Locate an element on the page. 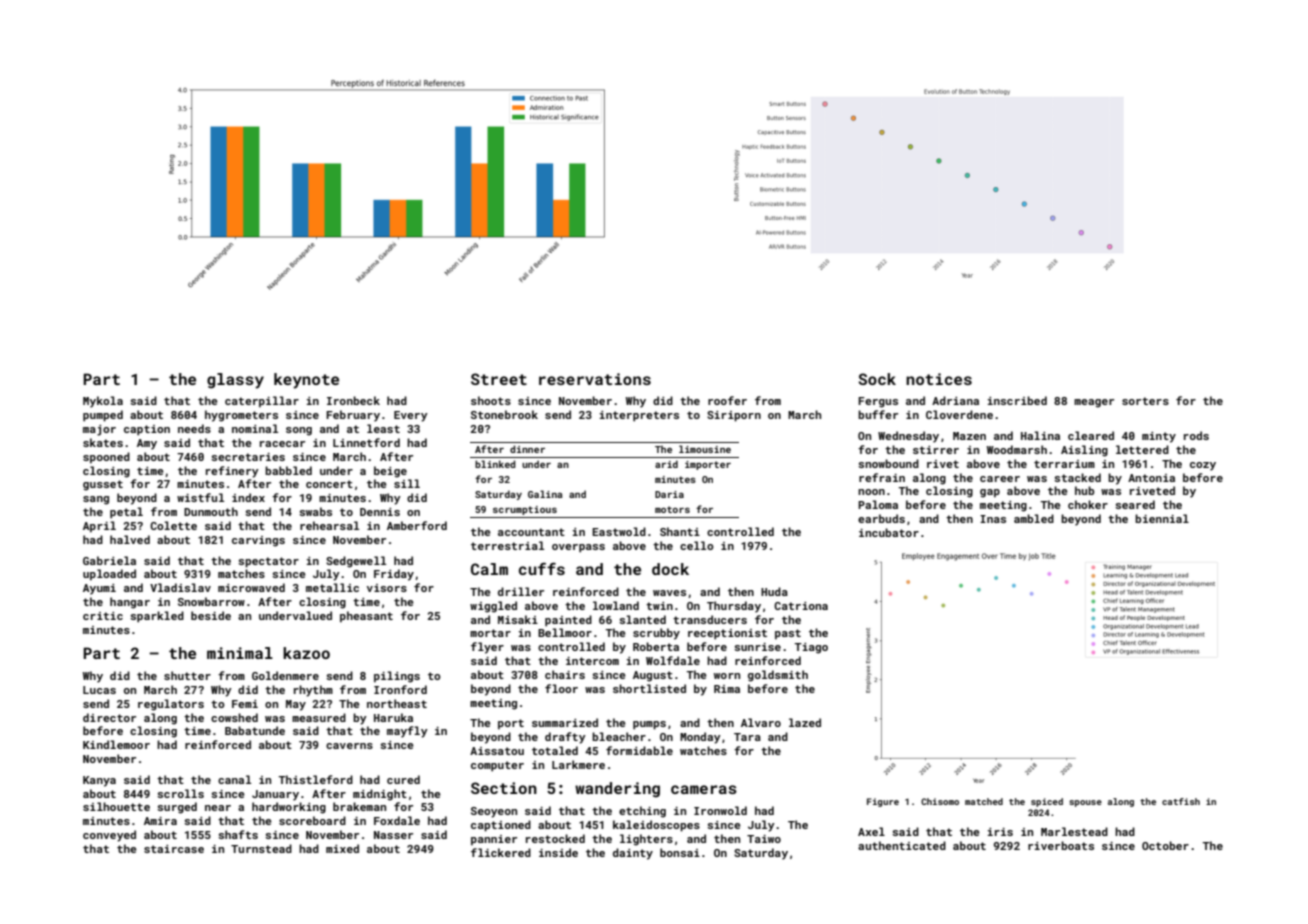 The width and height of the image is (1308, 924). incubator is located at coordinates (889, 532).
